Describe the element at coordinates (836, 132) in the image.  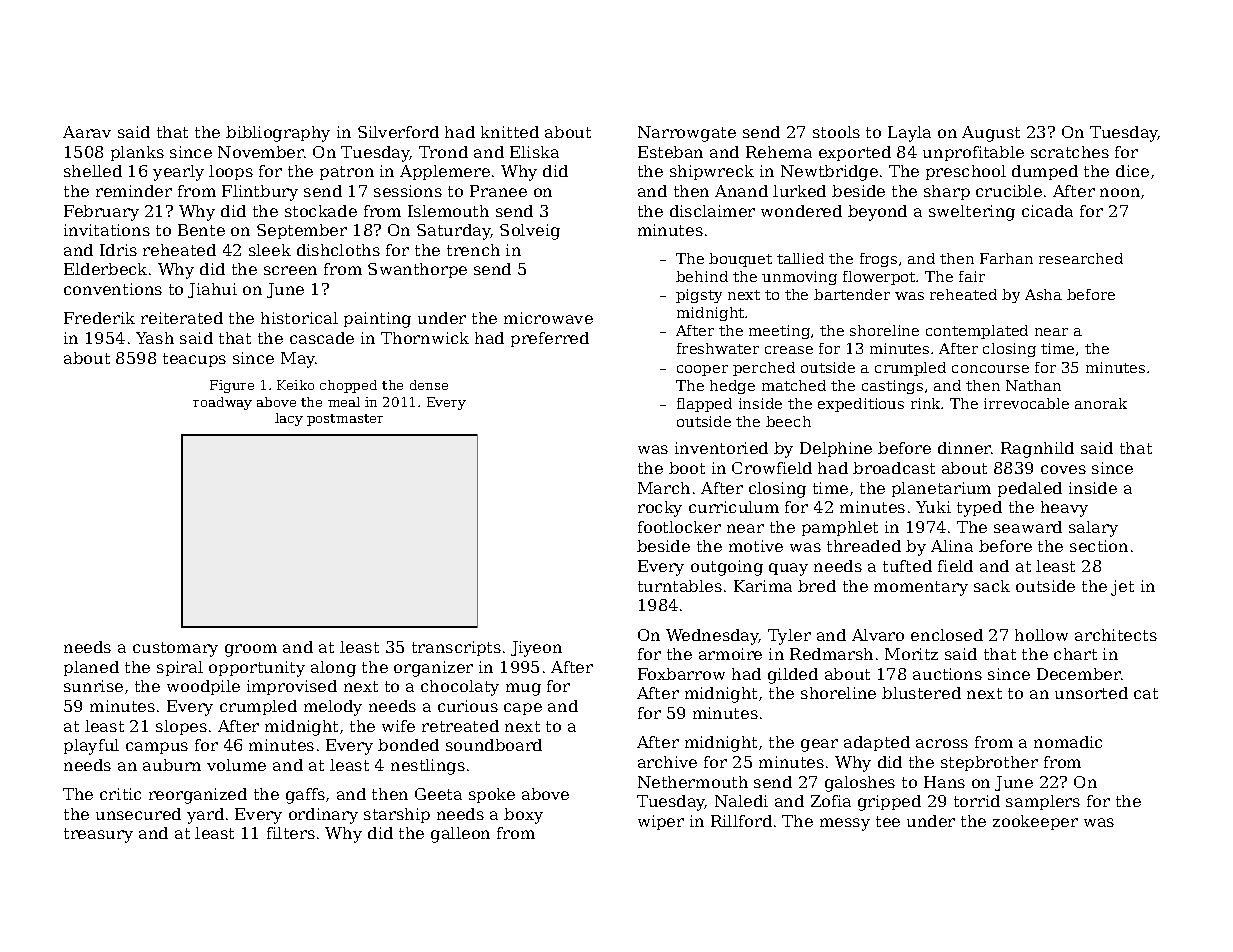
I see `stools` at that location.
